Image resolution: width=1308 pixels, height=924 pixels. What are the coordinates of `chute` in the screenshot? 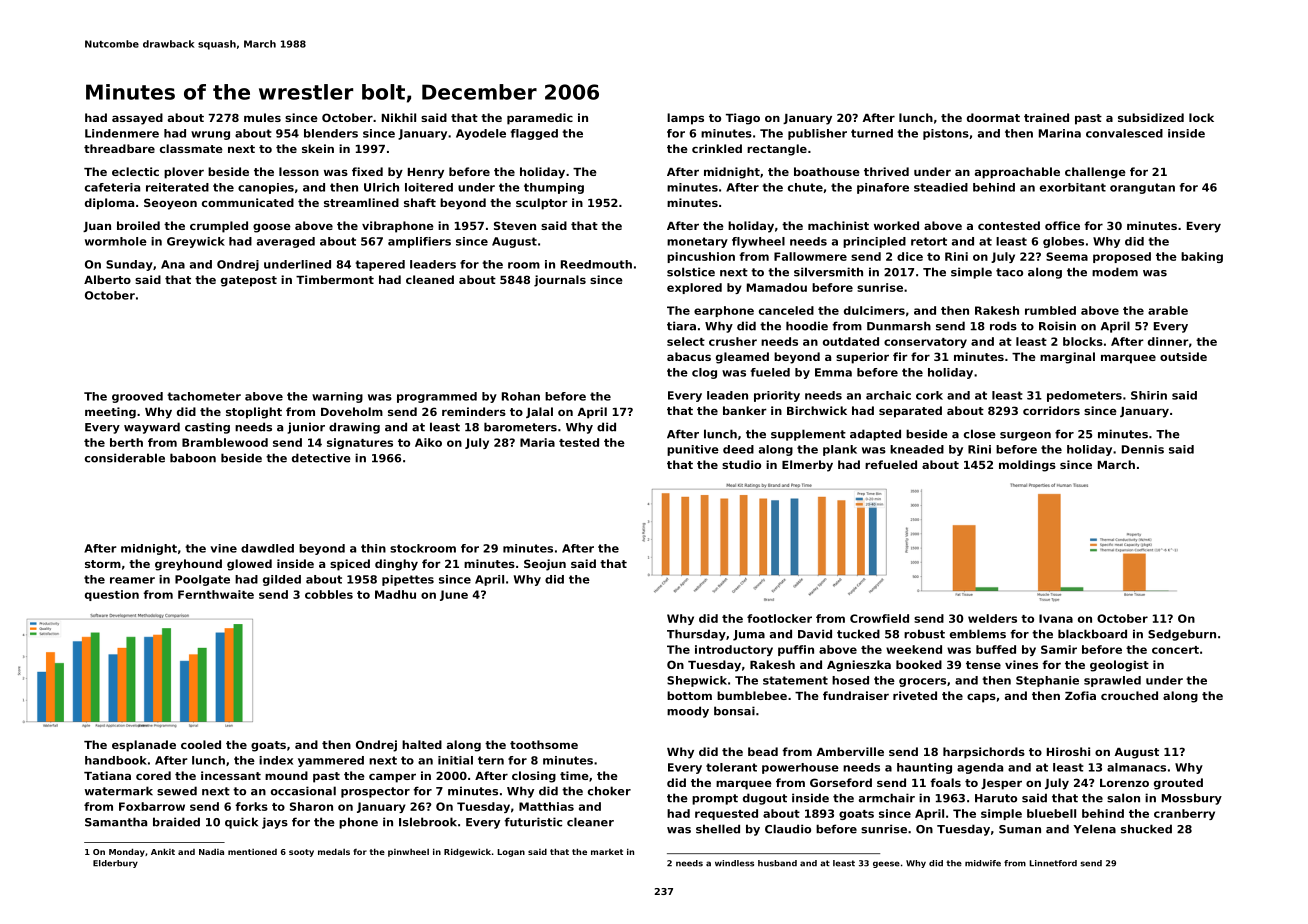 It's located at (805, 187).
